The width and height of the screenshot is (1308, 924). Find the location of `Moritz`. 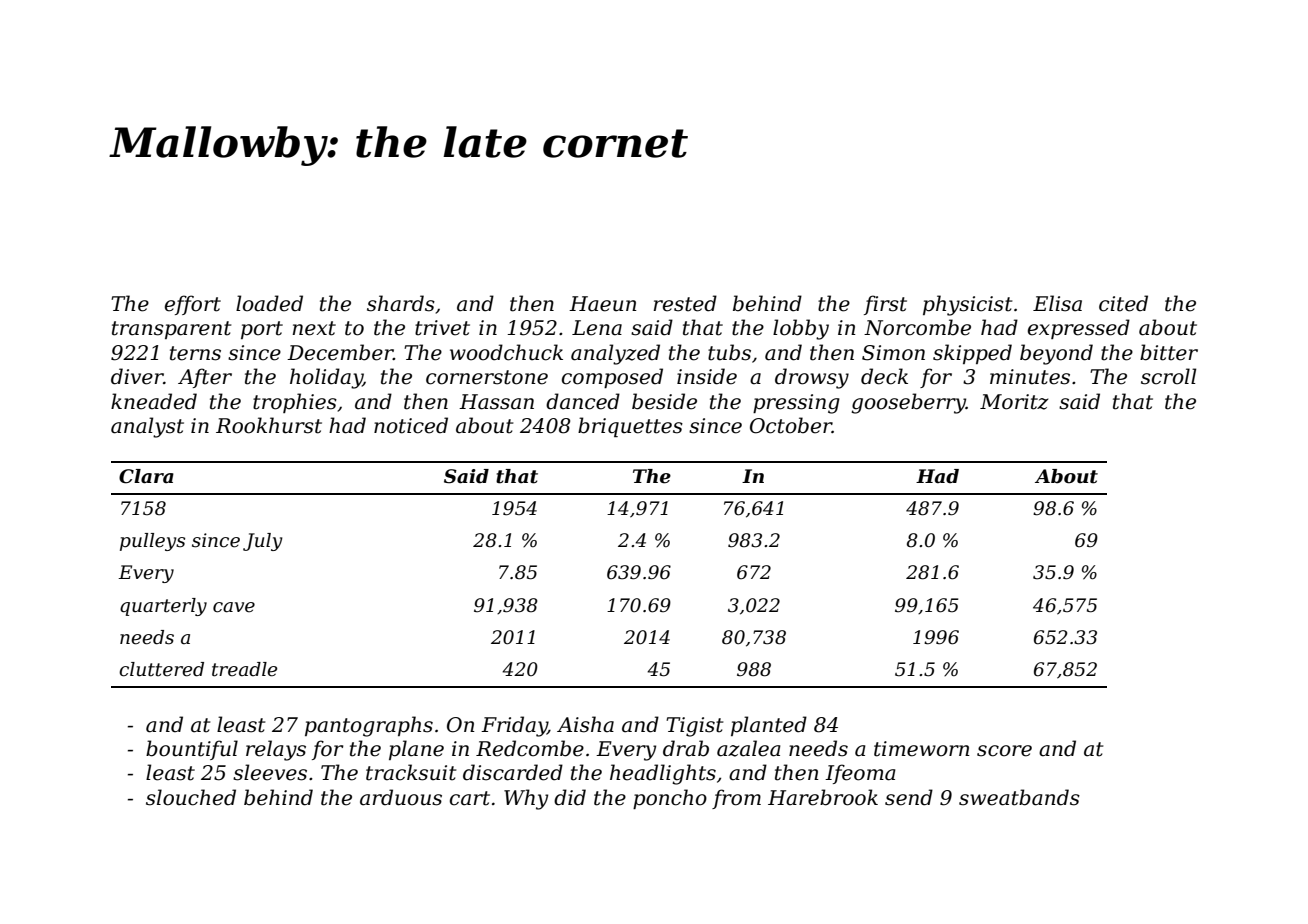

Moritz is located at coordinates (1014, 402).
